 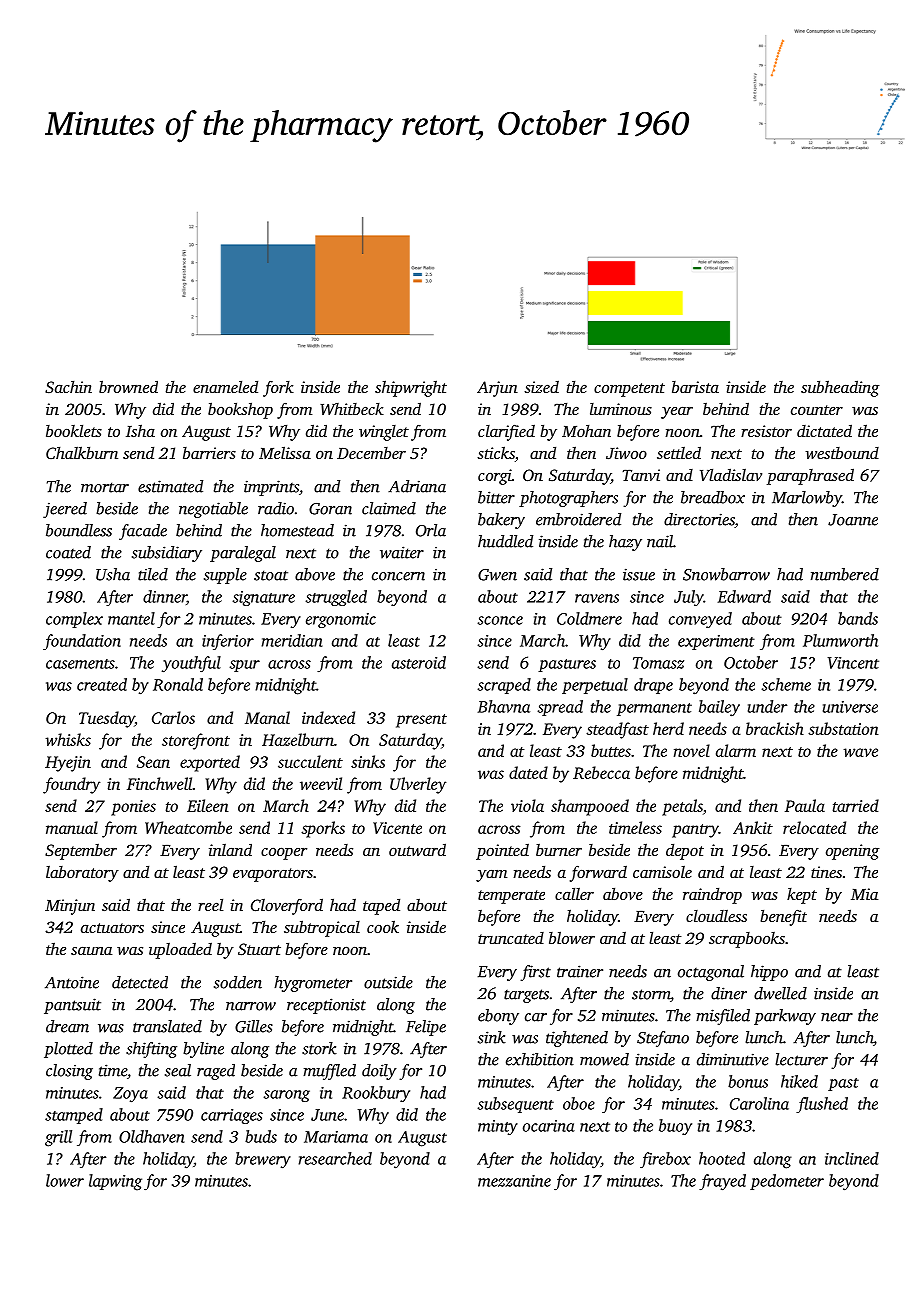 I want to click on raindrop, so click(x=712, y=895).
